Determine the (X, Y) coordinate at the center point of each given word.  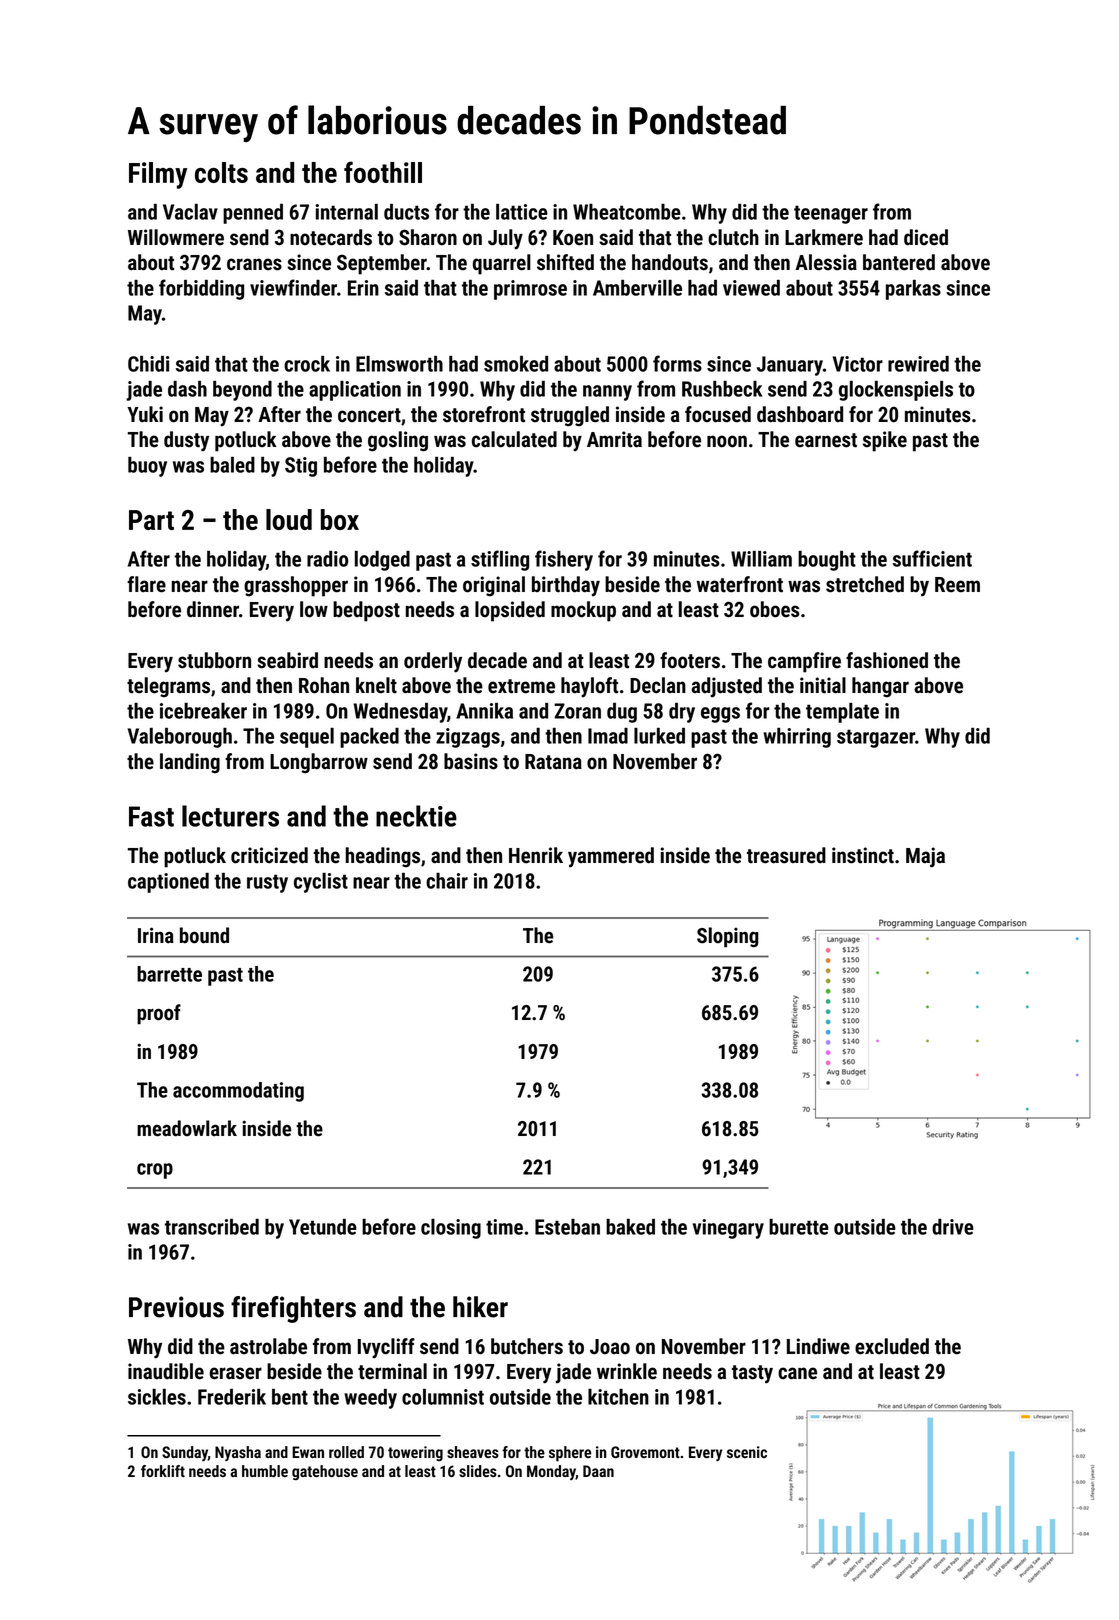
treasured (786, 855)
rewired (918, 364)
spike (885, 441)
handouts (670, 262)
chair (447, 881)
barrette (169, 974)
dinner (213, 609)
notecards (331, 237)
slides (478, 1471)
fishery (564, 560)
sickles (157, 1397)
